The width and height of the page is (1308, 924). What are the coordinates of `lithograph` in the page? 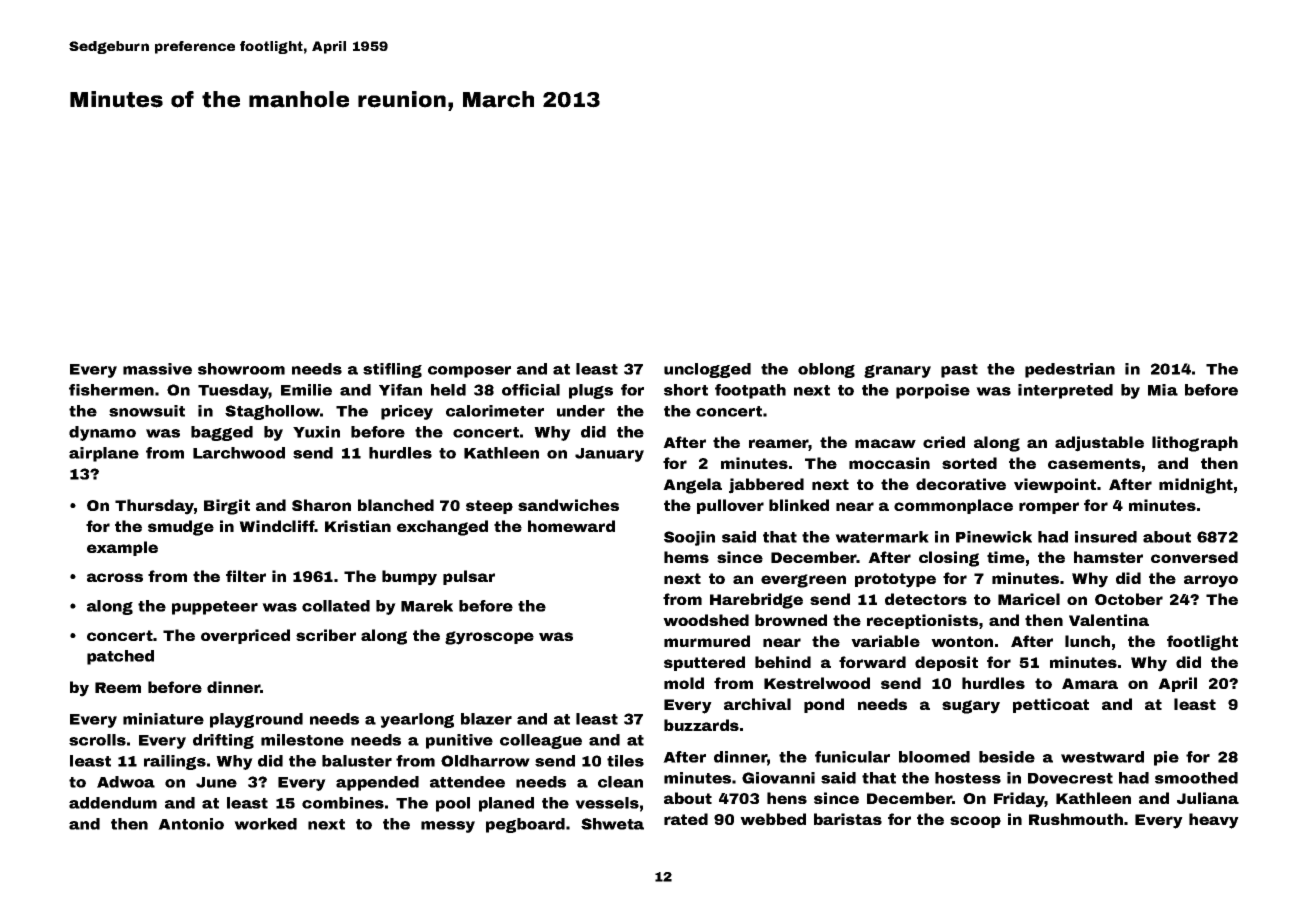 It's located at (1195, 444).
